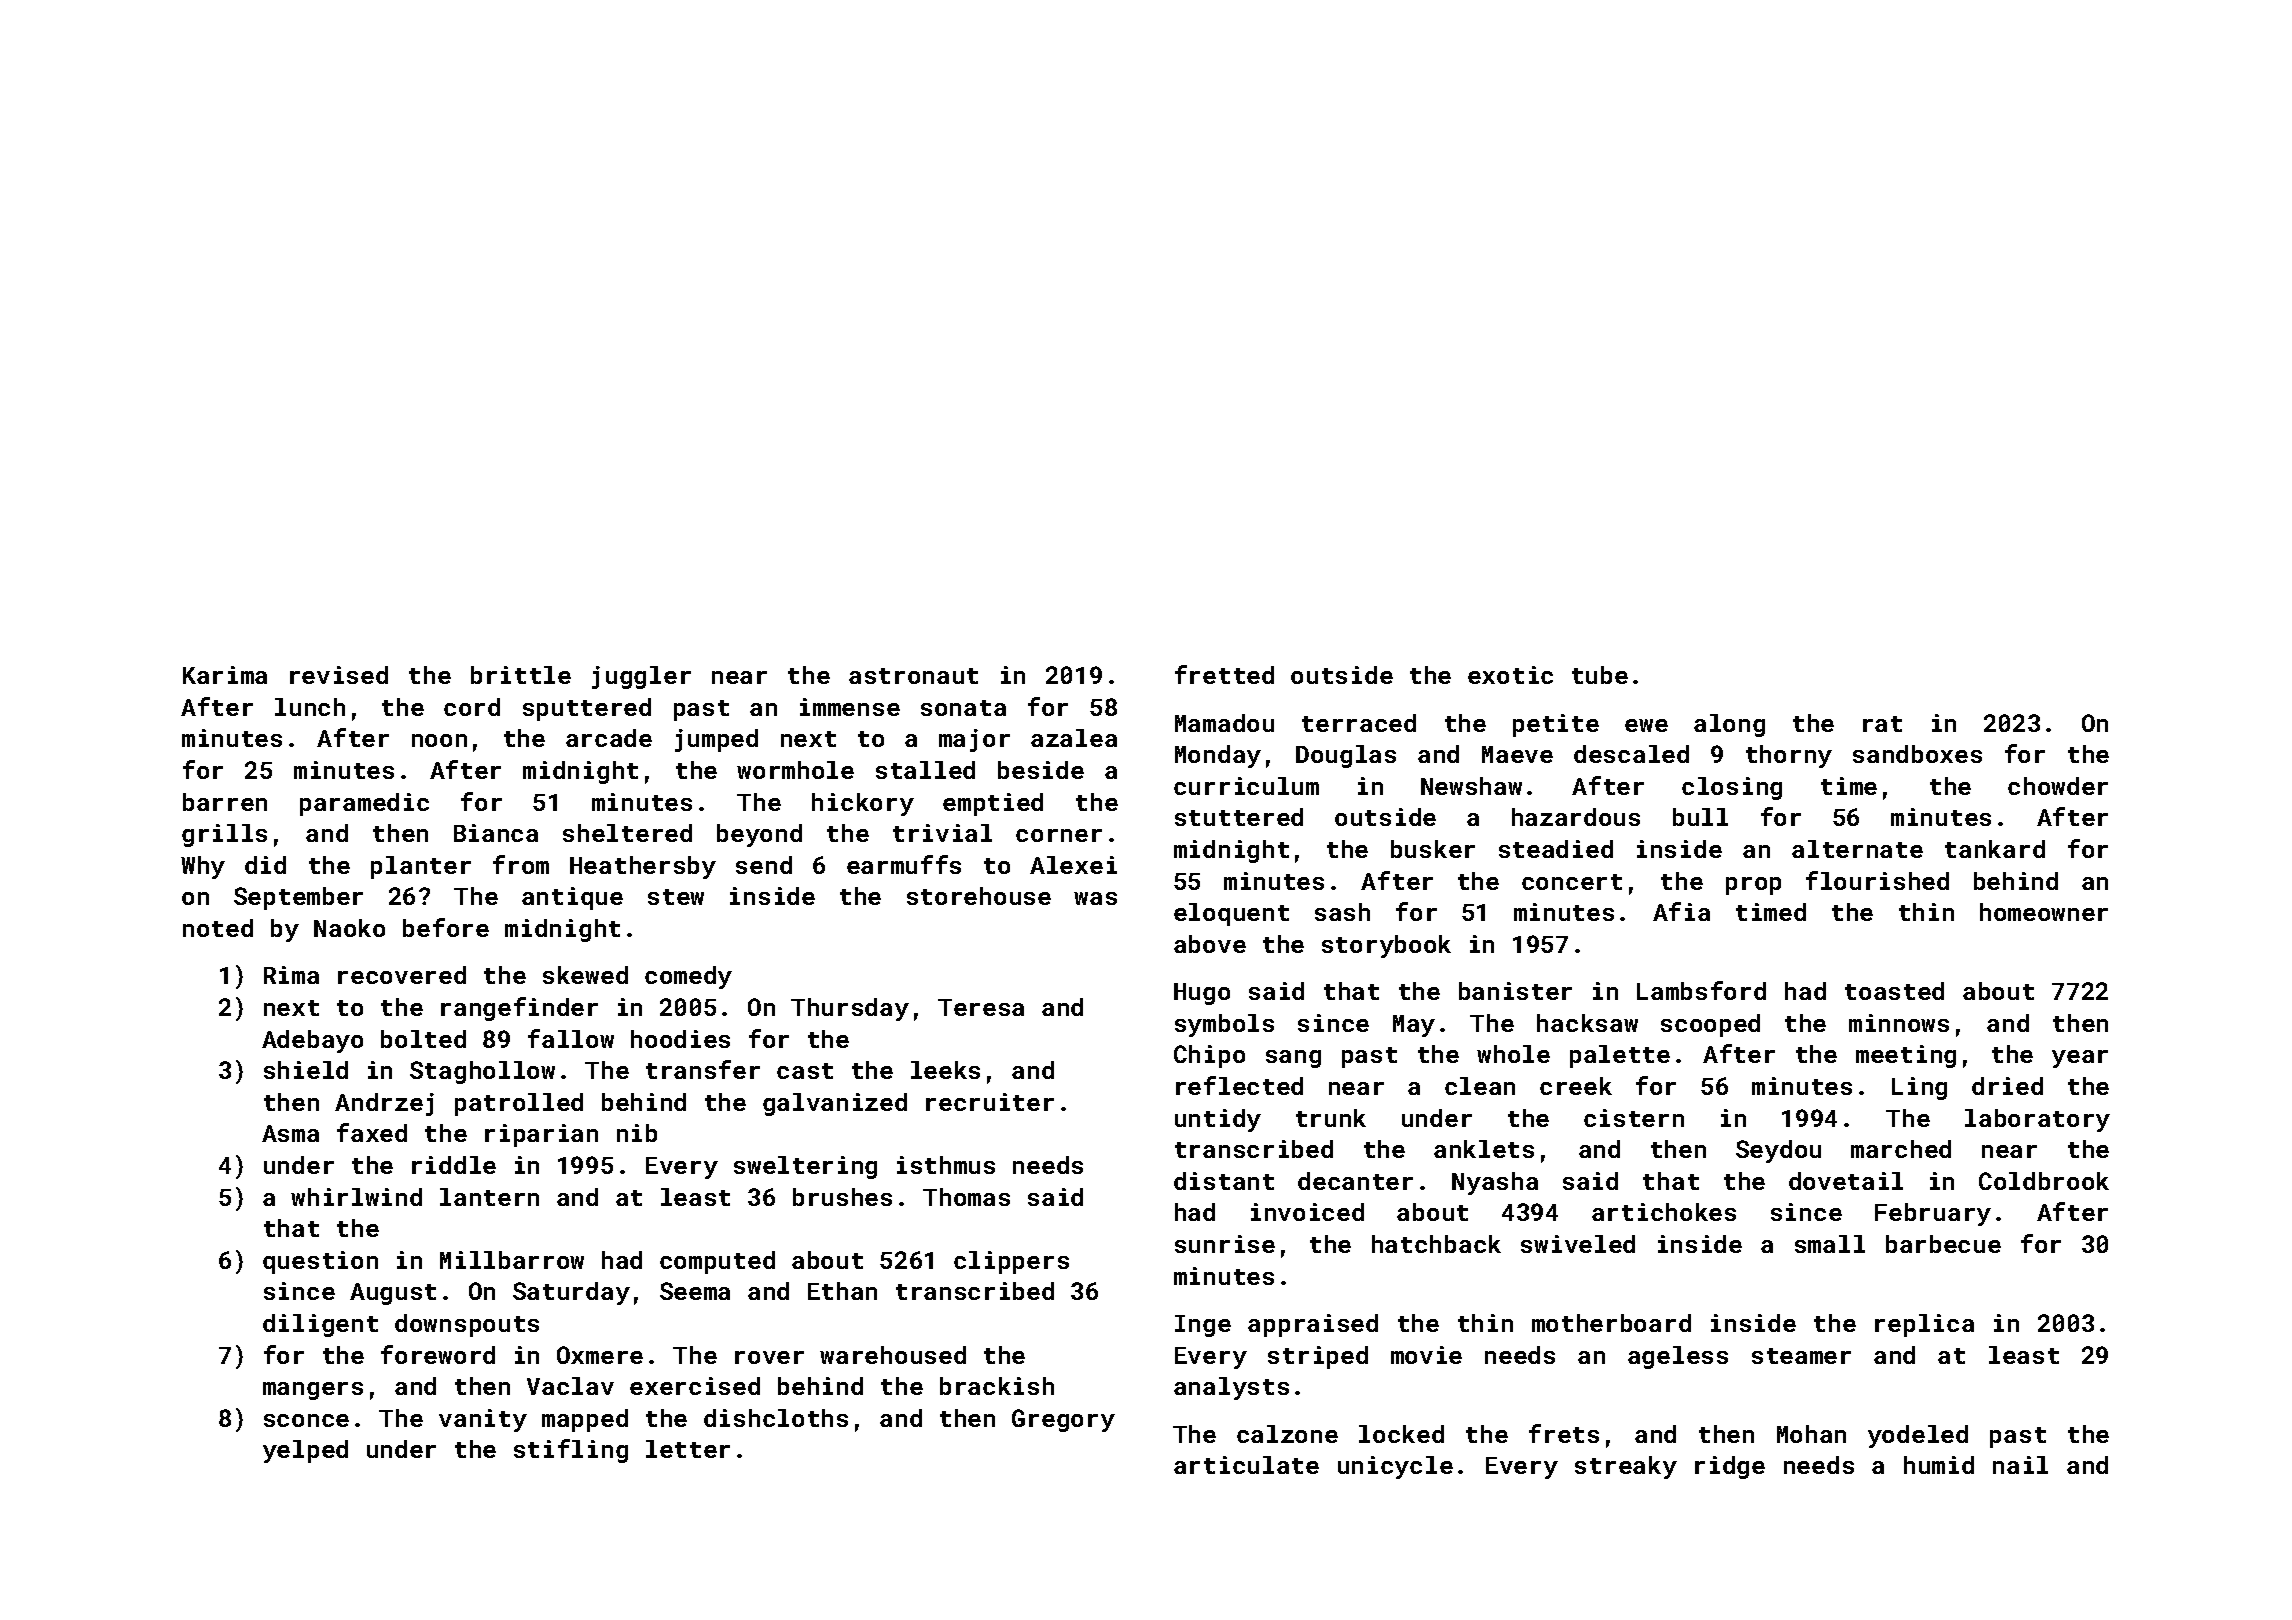 Image resolution: width=2292 pixels, height=1620 pixels. What do you see at coordinates (203, 867) in the document?
I see `Why` at bounding box center [203, 867].
